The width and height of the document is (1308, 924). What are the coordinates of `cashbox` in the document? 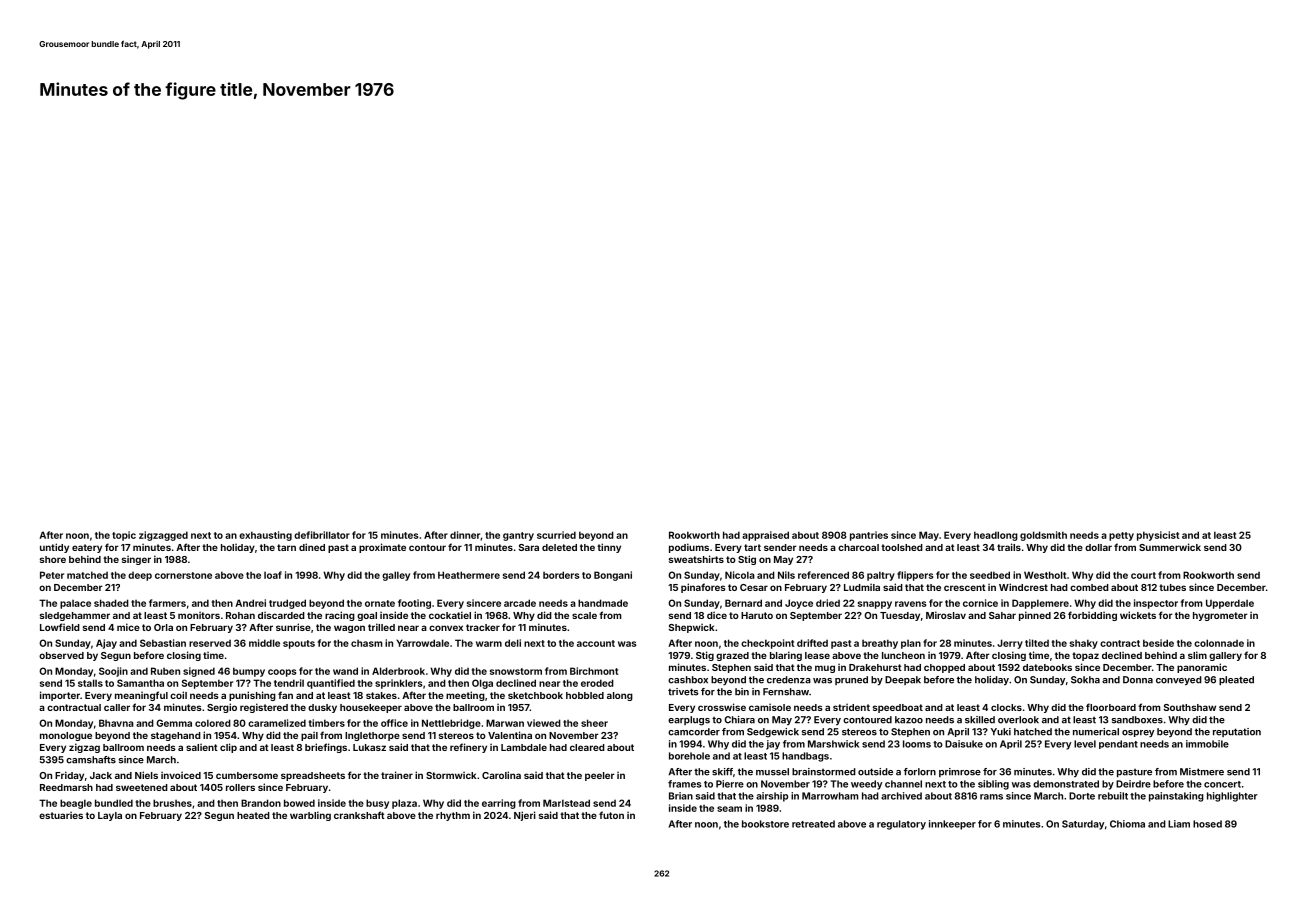 It's located at (688, 680).
